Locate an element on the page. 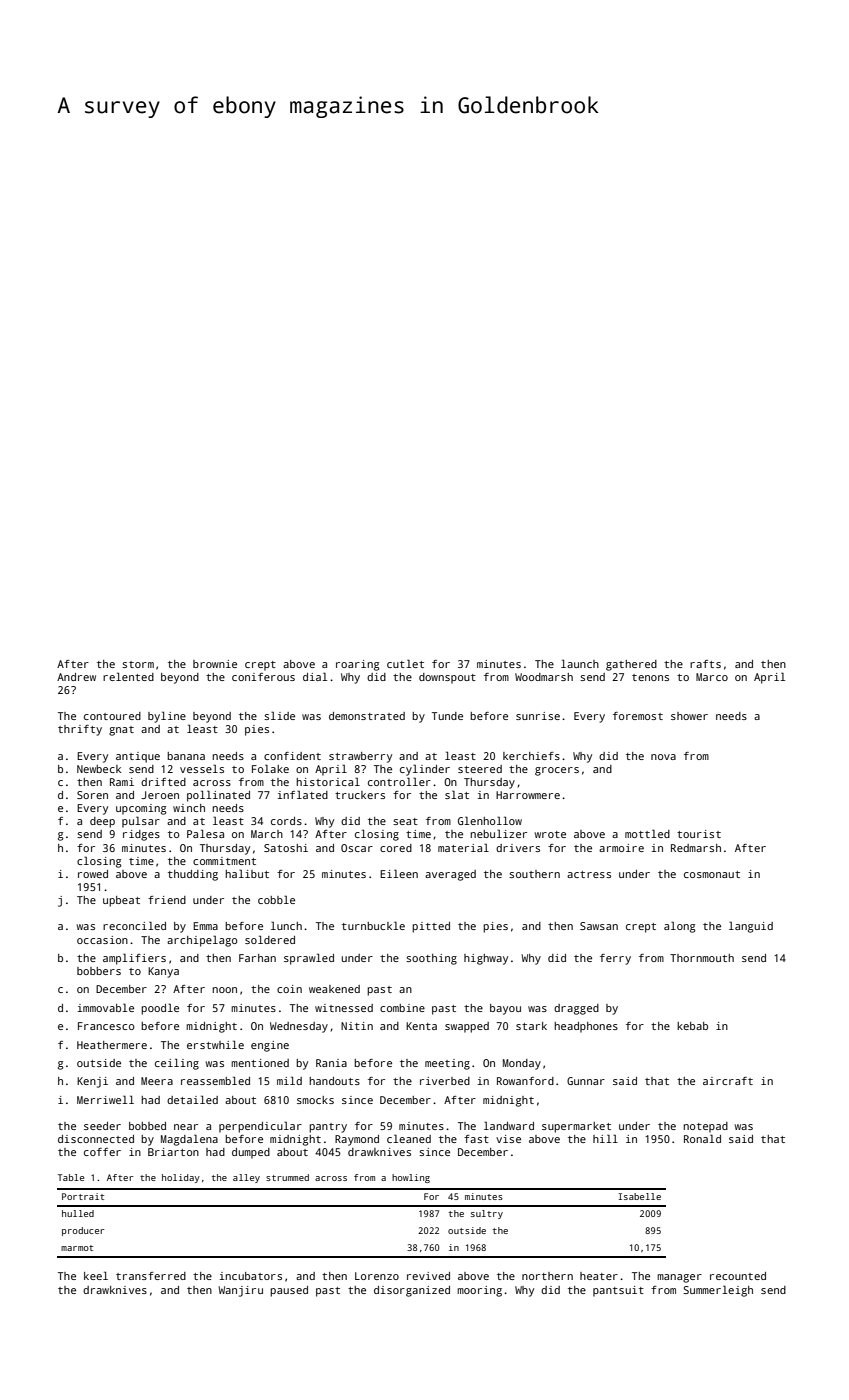  storm is located at coordinates (138, 664).
